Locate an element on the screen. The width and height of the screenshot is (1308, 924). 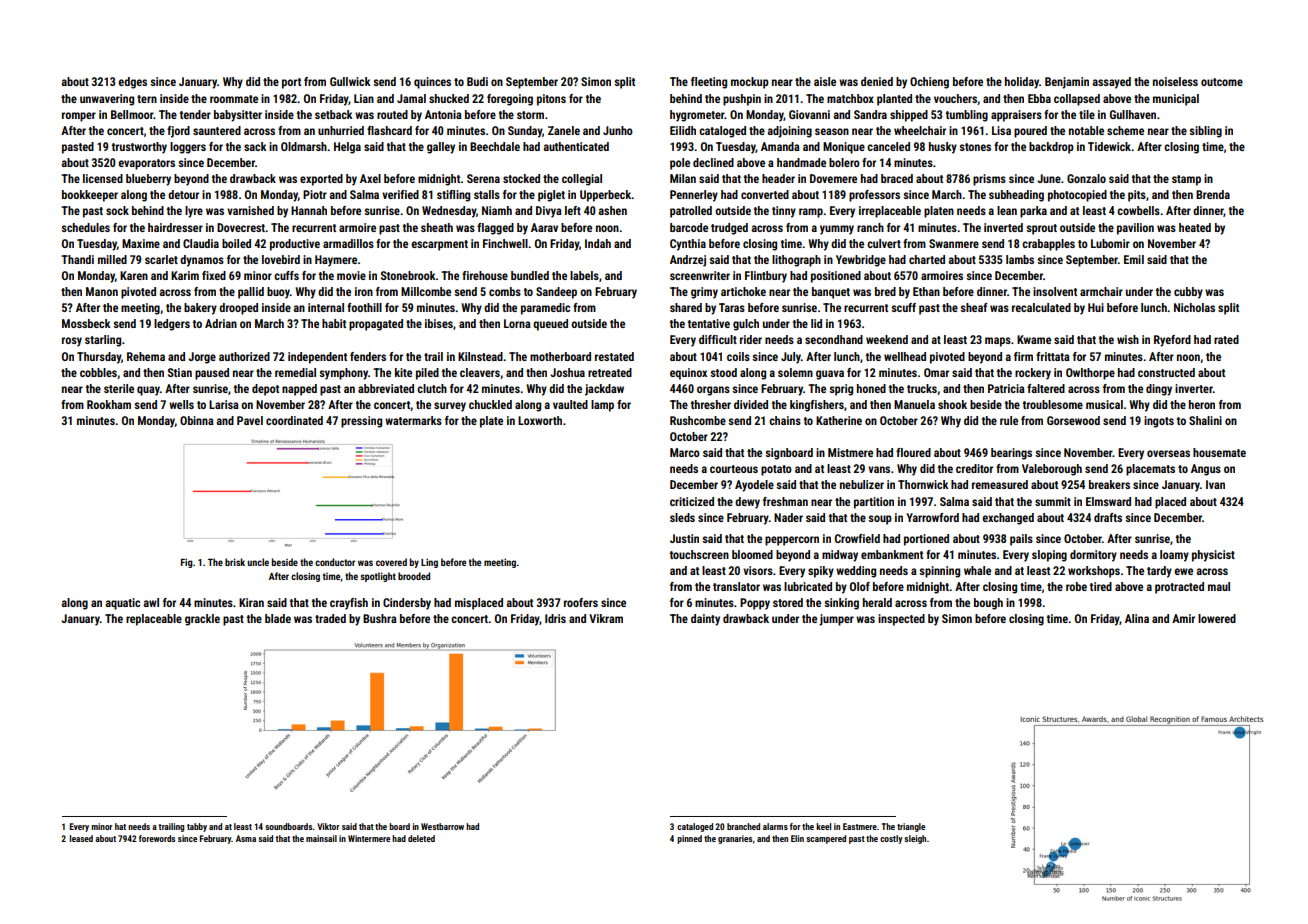
peppercorn is located at coordinates (792, 541).
